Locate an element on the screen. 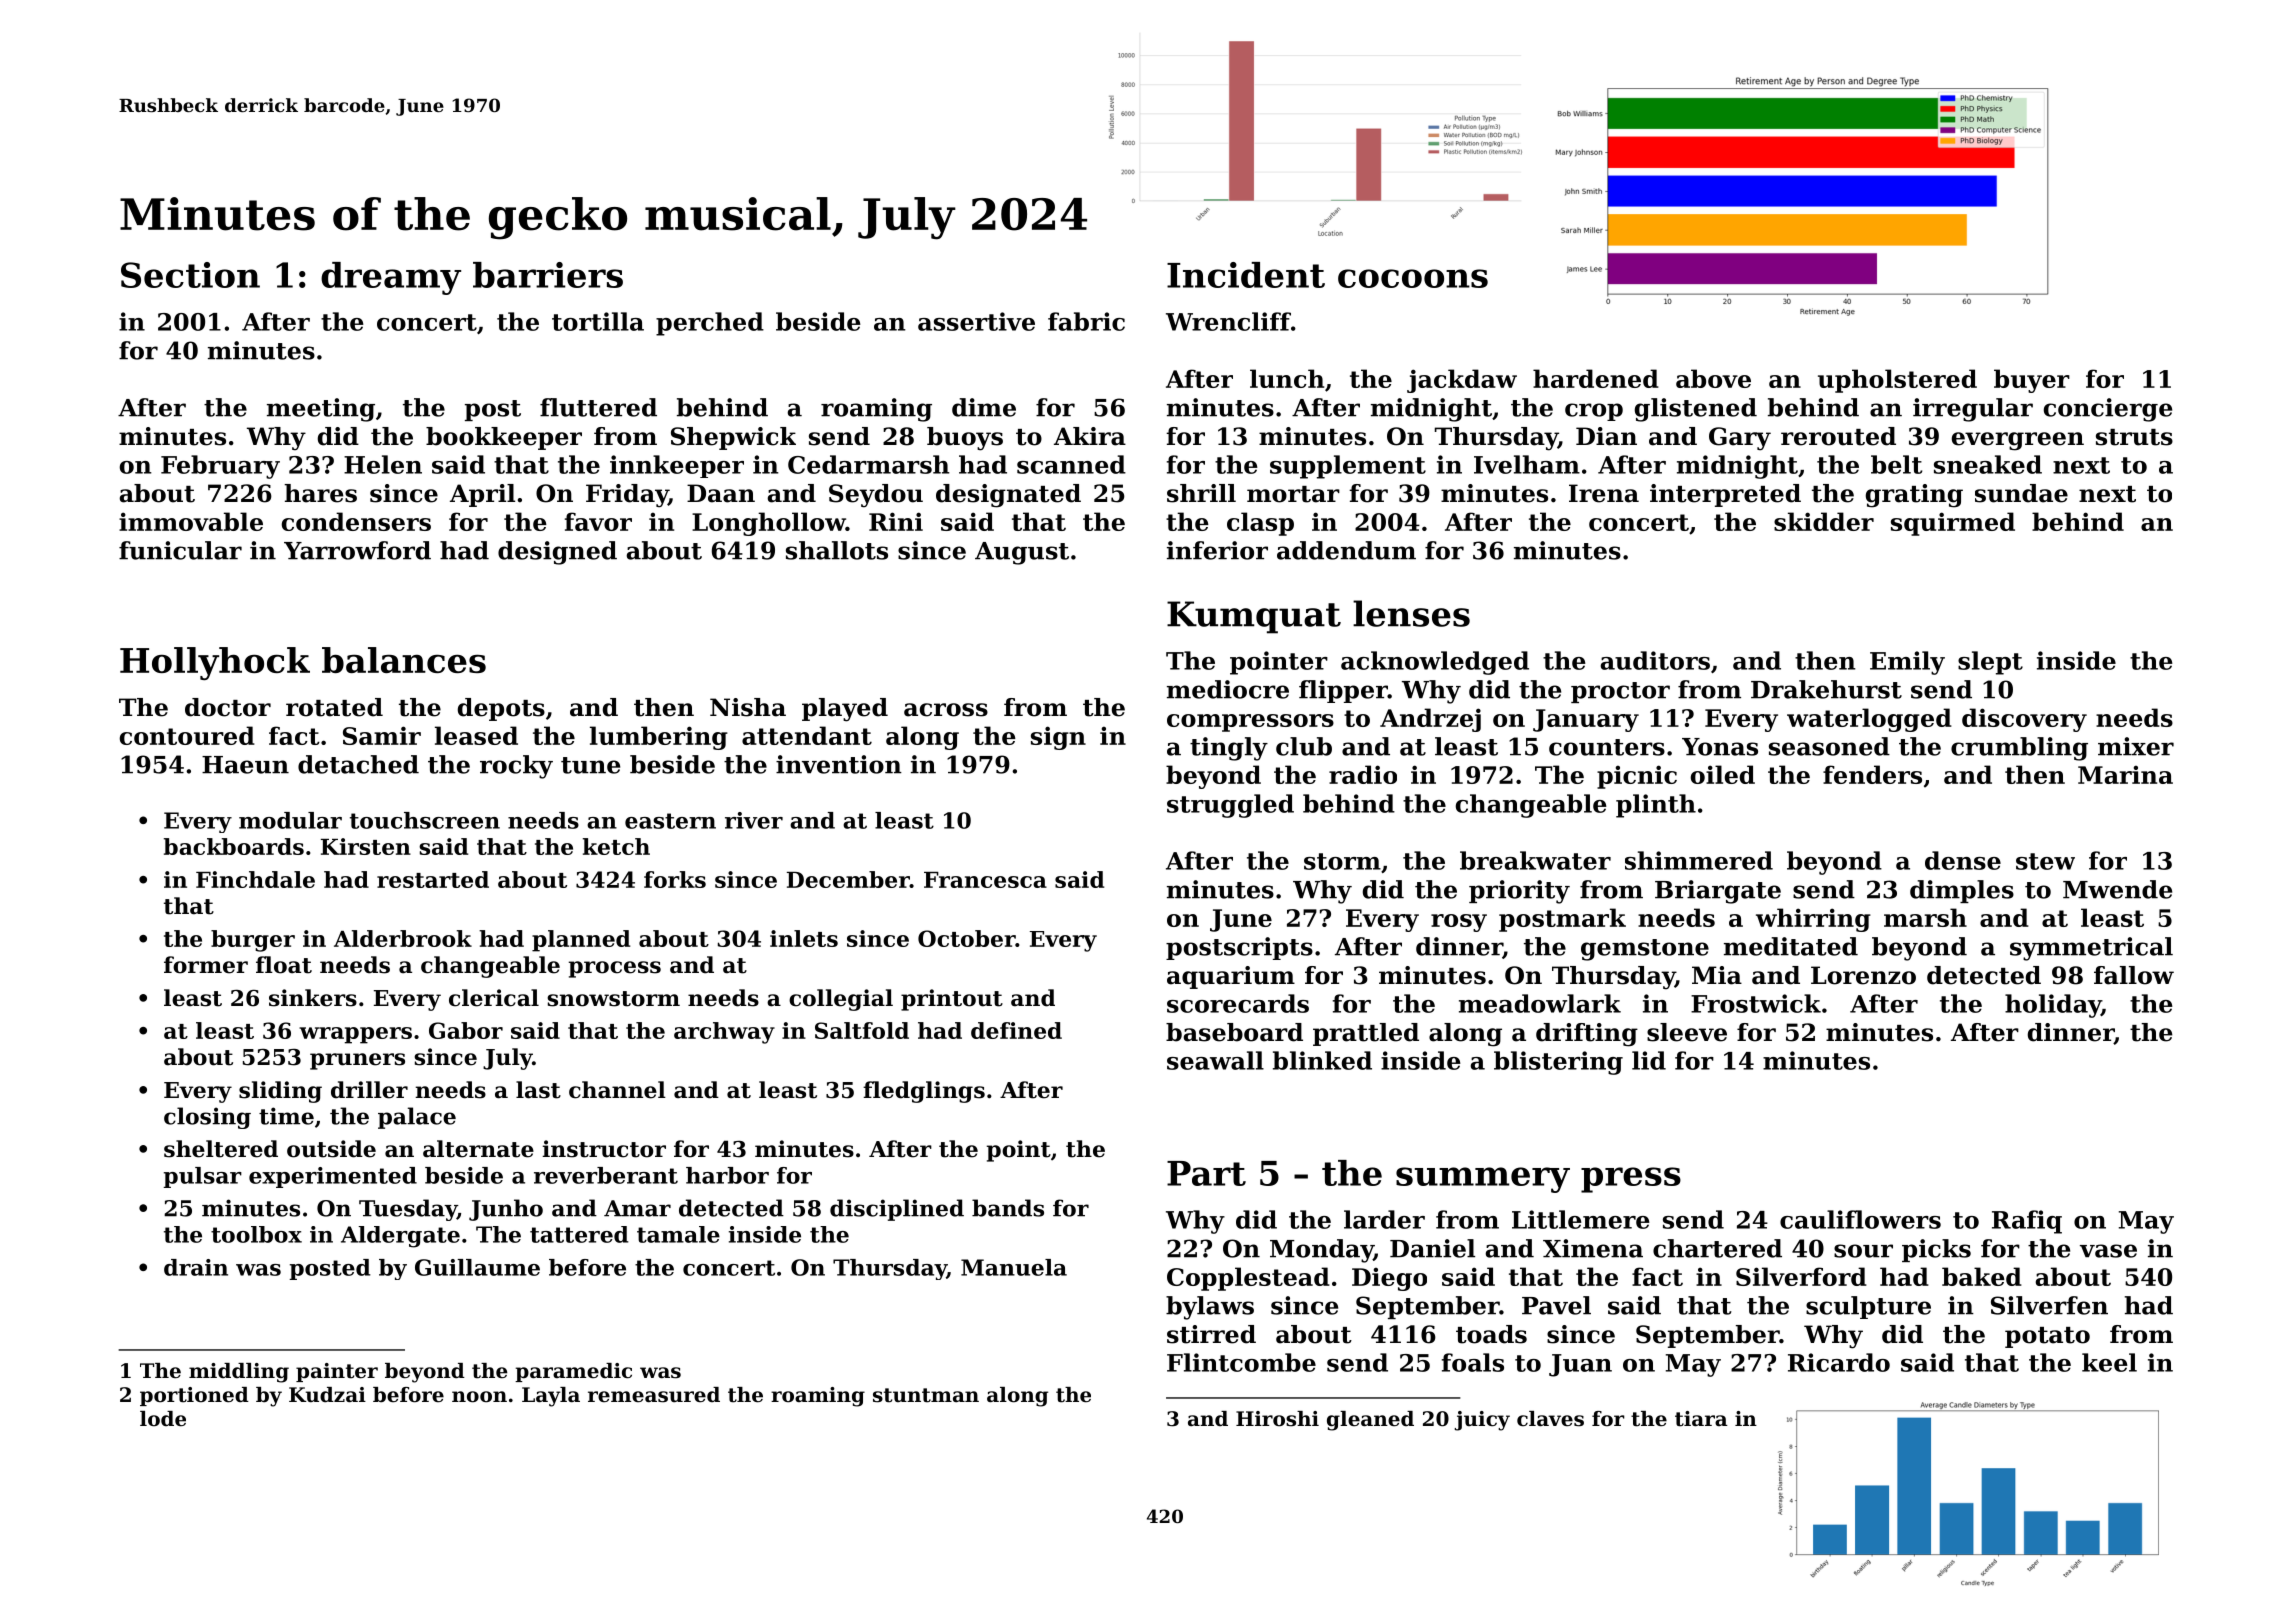  tortilla is located at coordinates (598, 321).
